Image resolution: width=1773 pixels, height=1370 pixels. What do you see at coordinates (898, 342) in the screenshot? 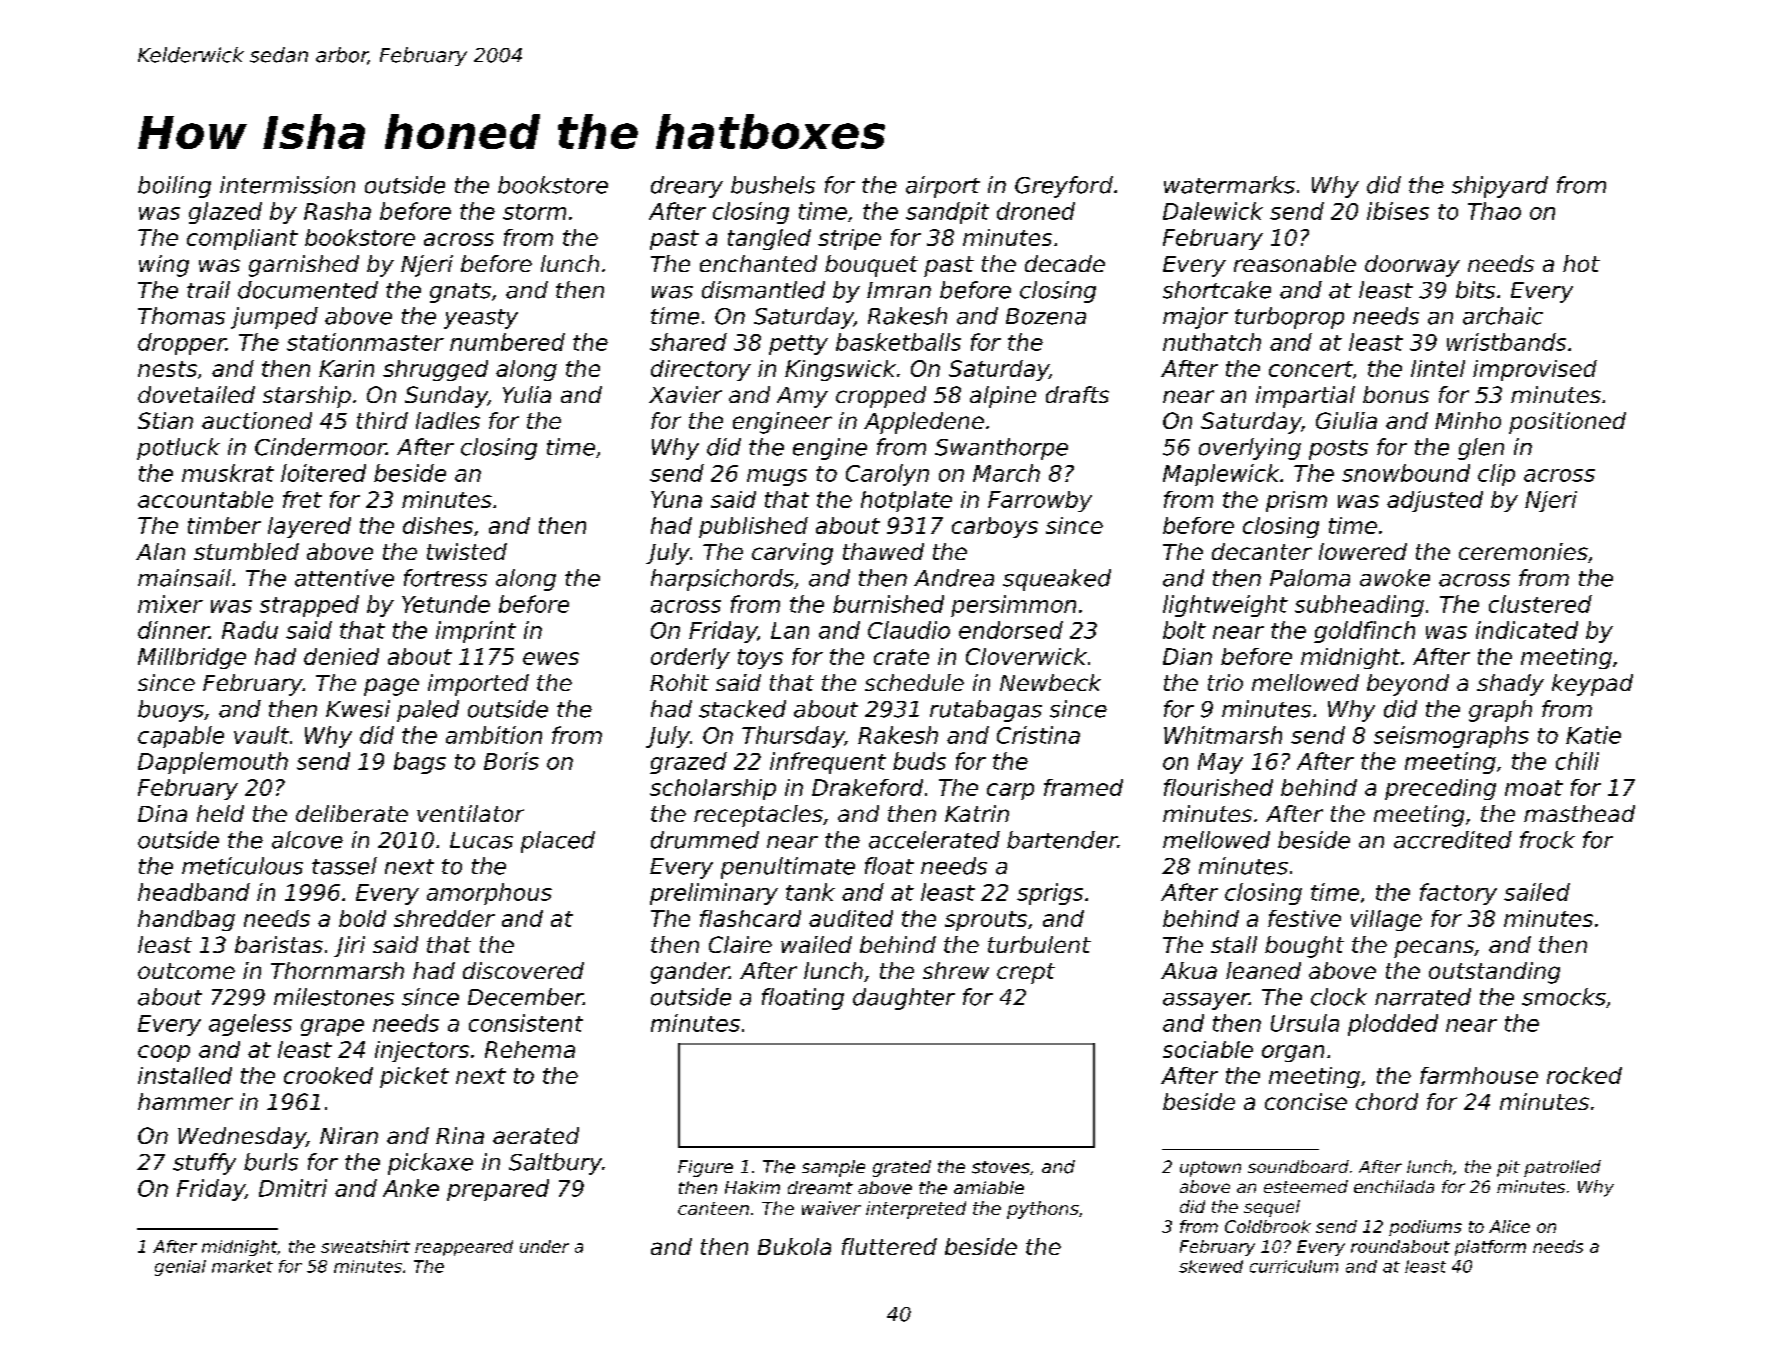
I see `basketballs` at bounding box center [898, 342].
